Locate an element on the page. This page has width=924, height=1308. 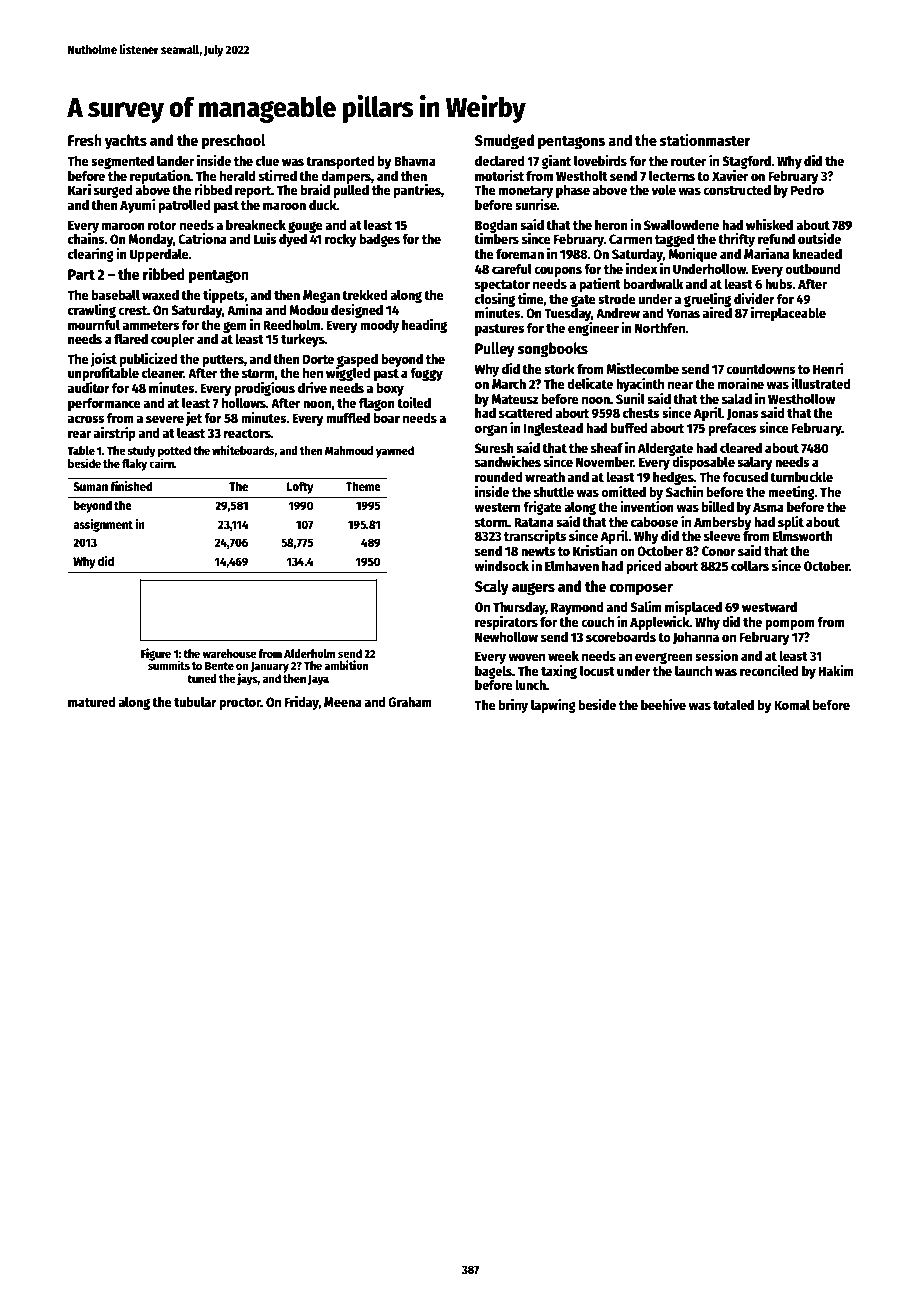
irreplaceable is located at coordinates (788, 314).
